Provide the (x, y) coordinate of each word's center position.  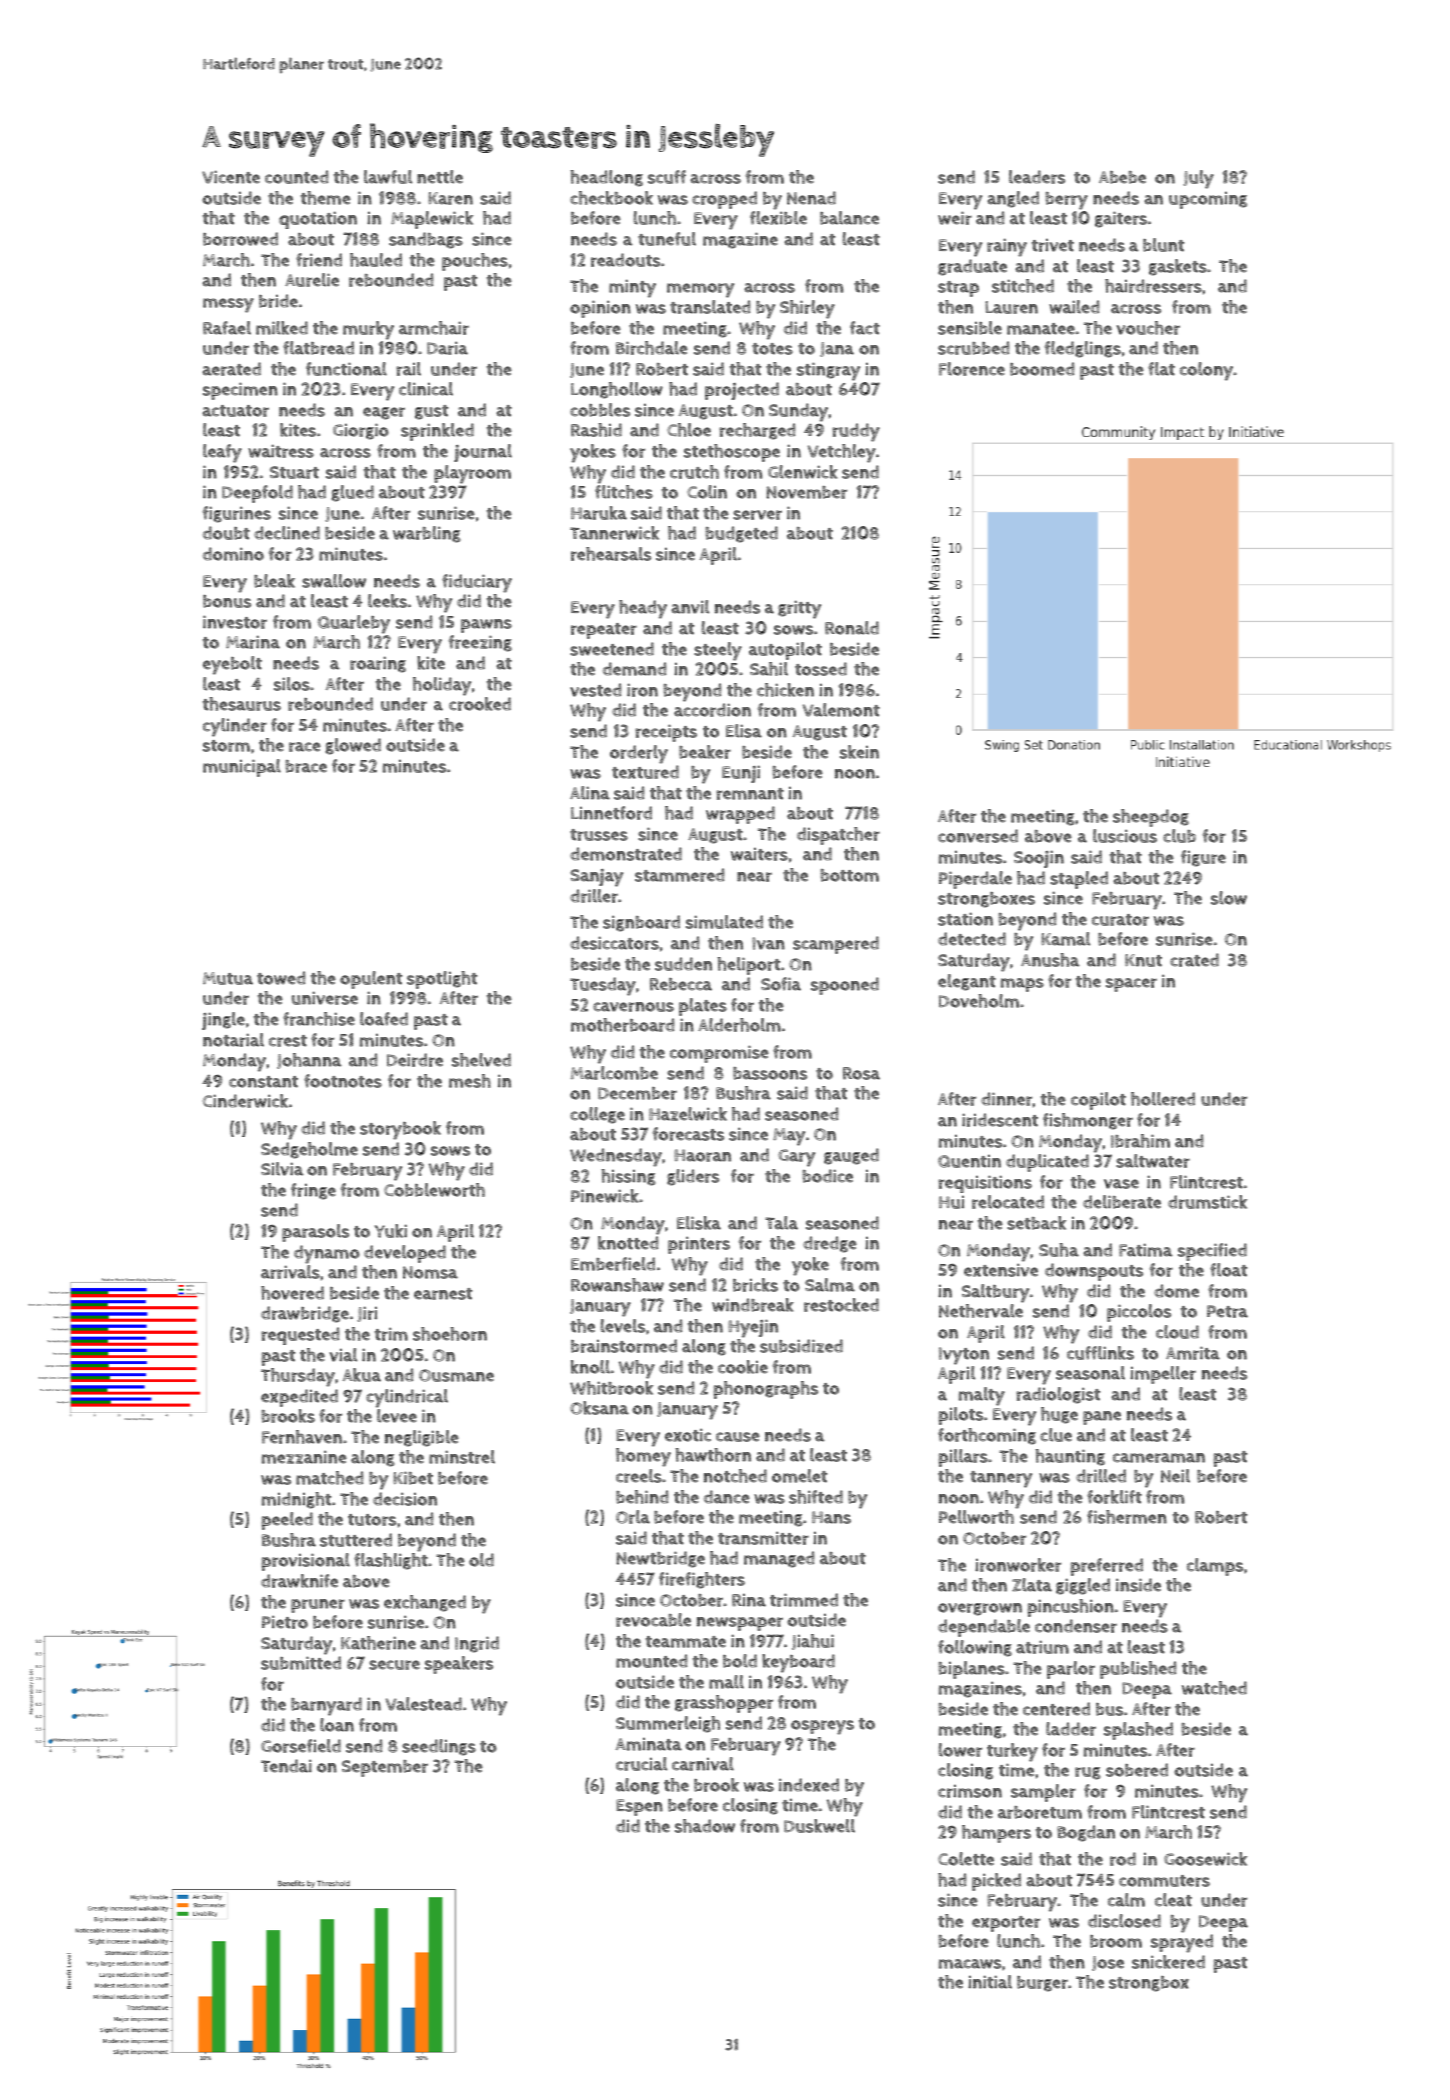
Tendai (286, 1766)
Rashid (596, 430)
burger (1042, 1984)
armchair (434, 328)
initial (990, 1982)
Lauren (1011, 307)
